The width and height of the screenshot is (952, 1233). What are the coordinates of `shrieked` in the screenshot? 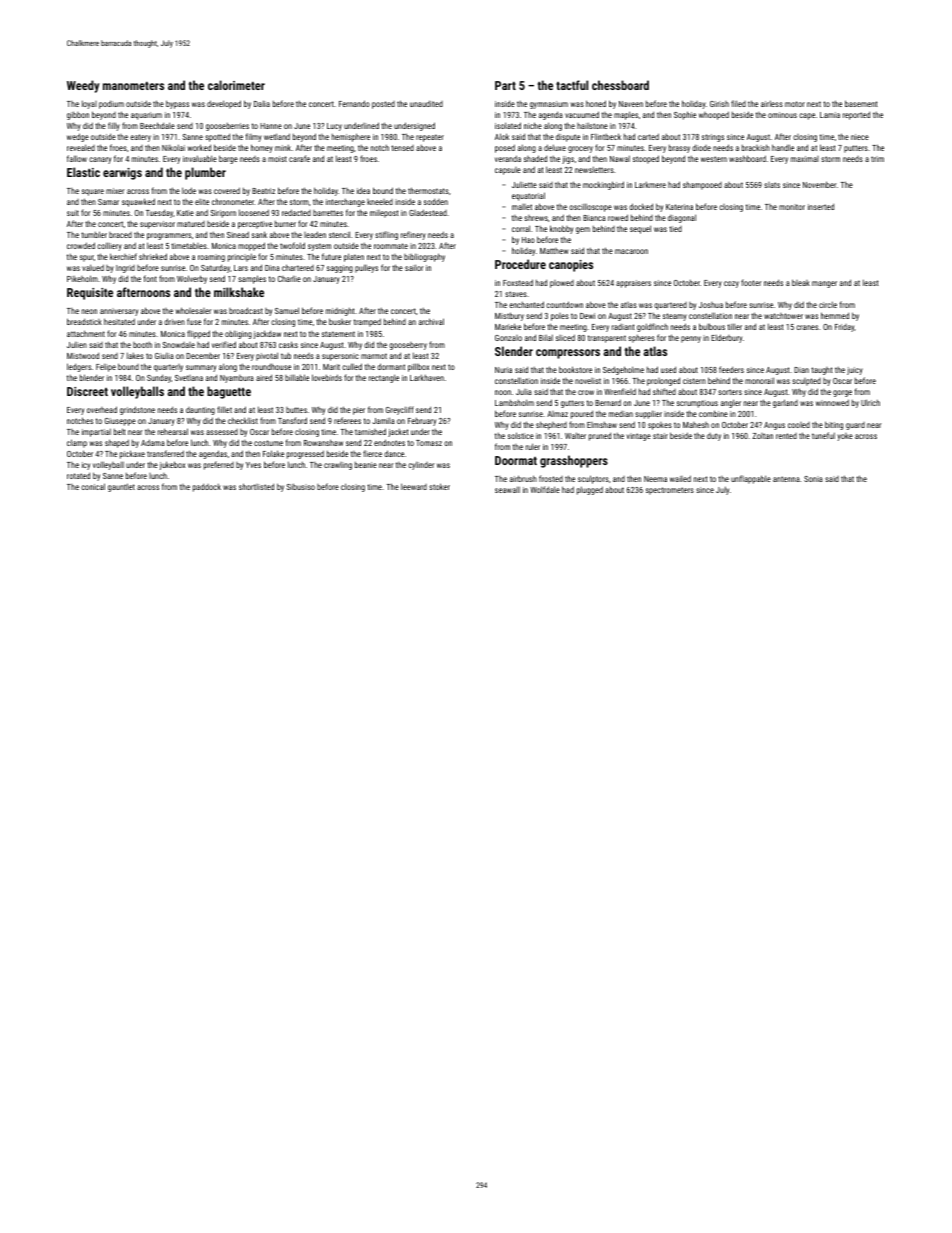 It's located at (153, 256).
